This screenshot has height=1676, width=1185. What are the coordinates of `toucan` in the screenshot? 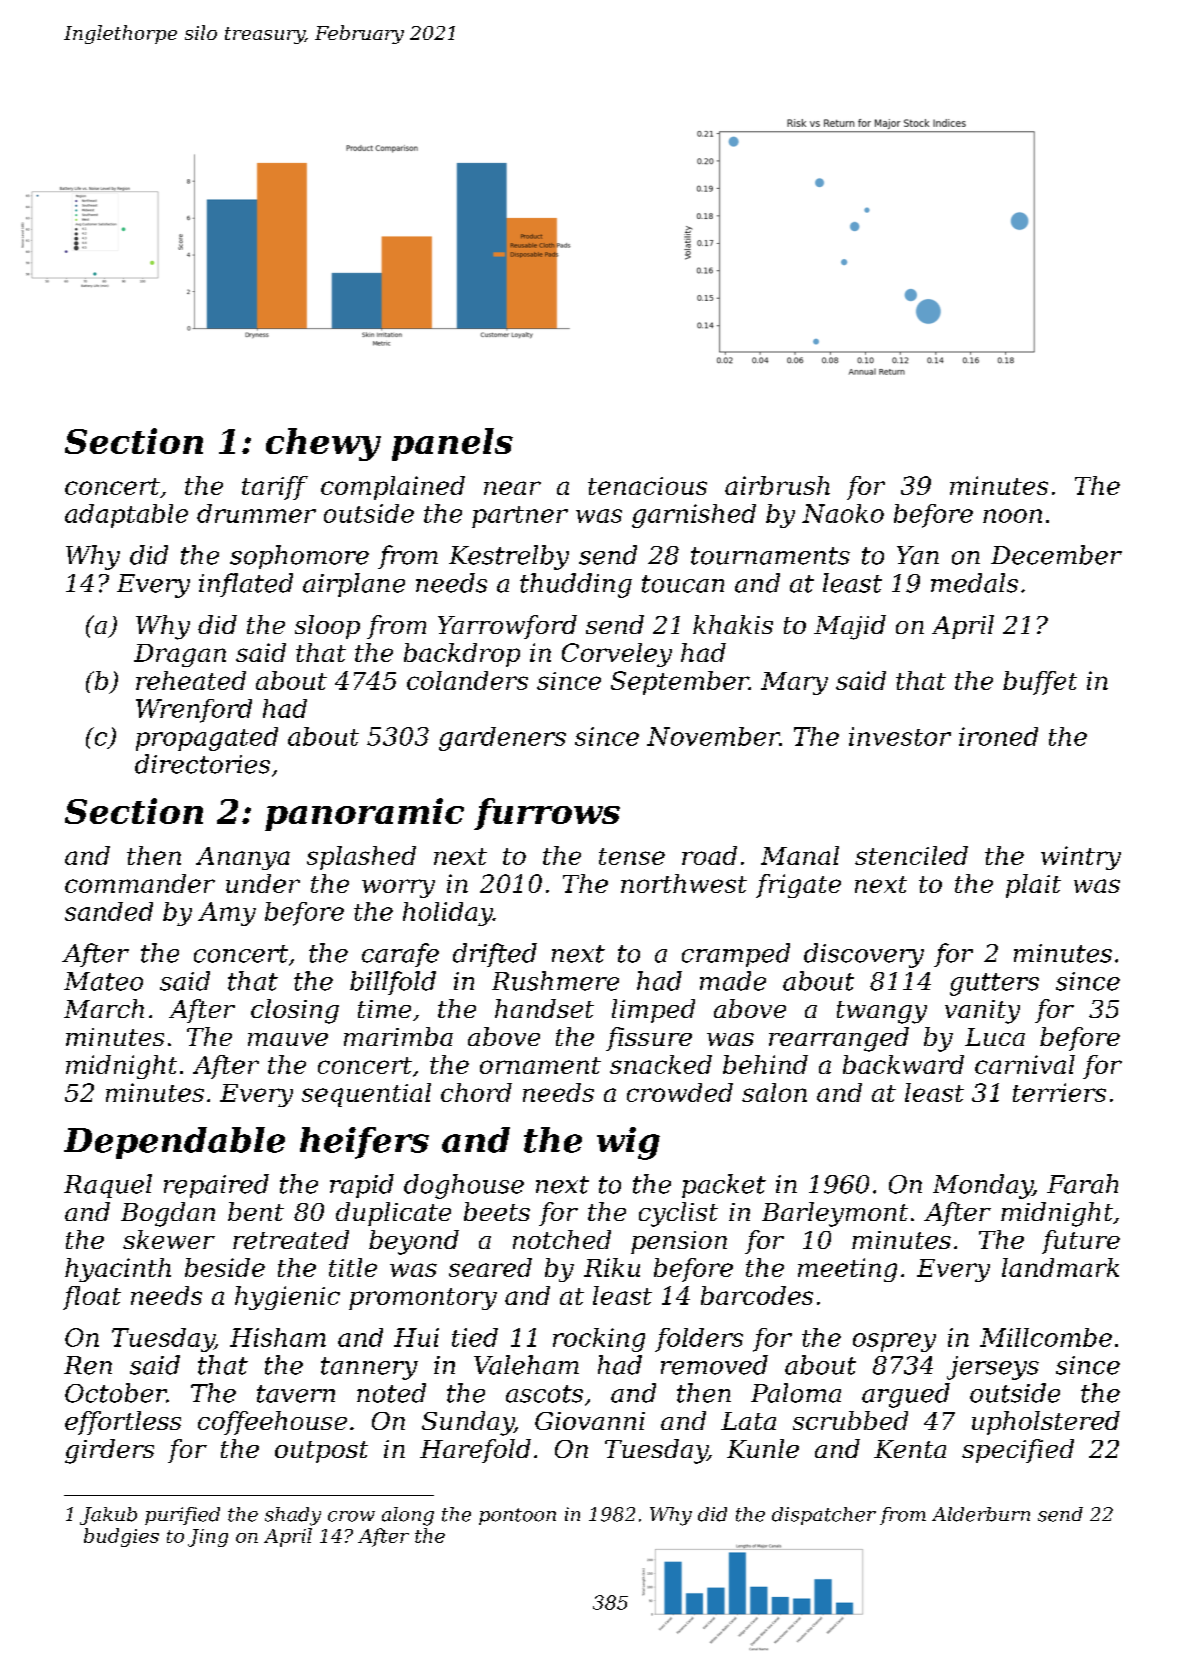 It's located at (683, 584).
